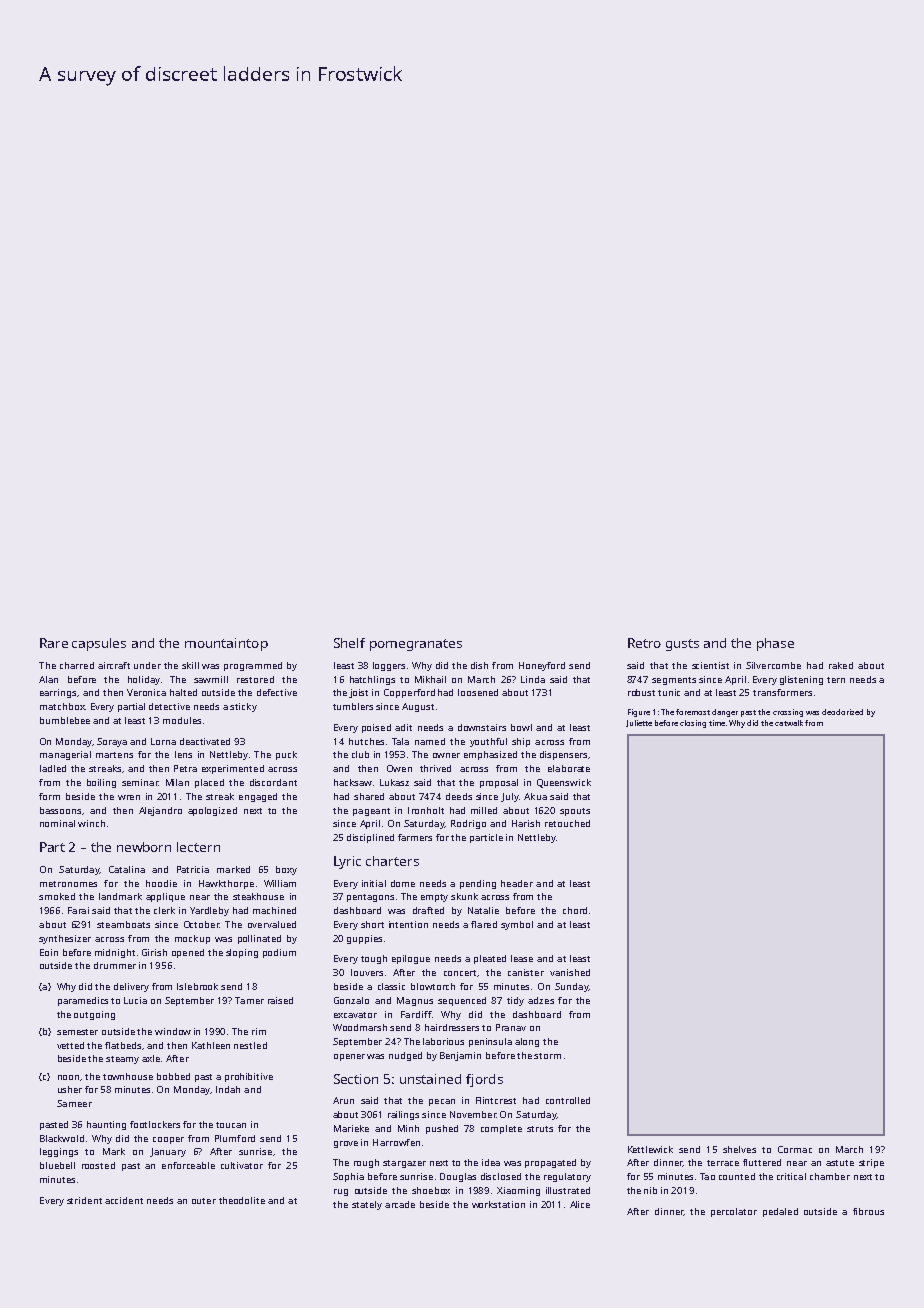  What do you see at coordinates (347, 862) in the page?
I see `Lyric` at bounding box center [347, 862].
